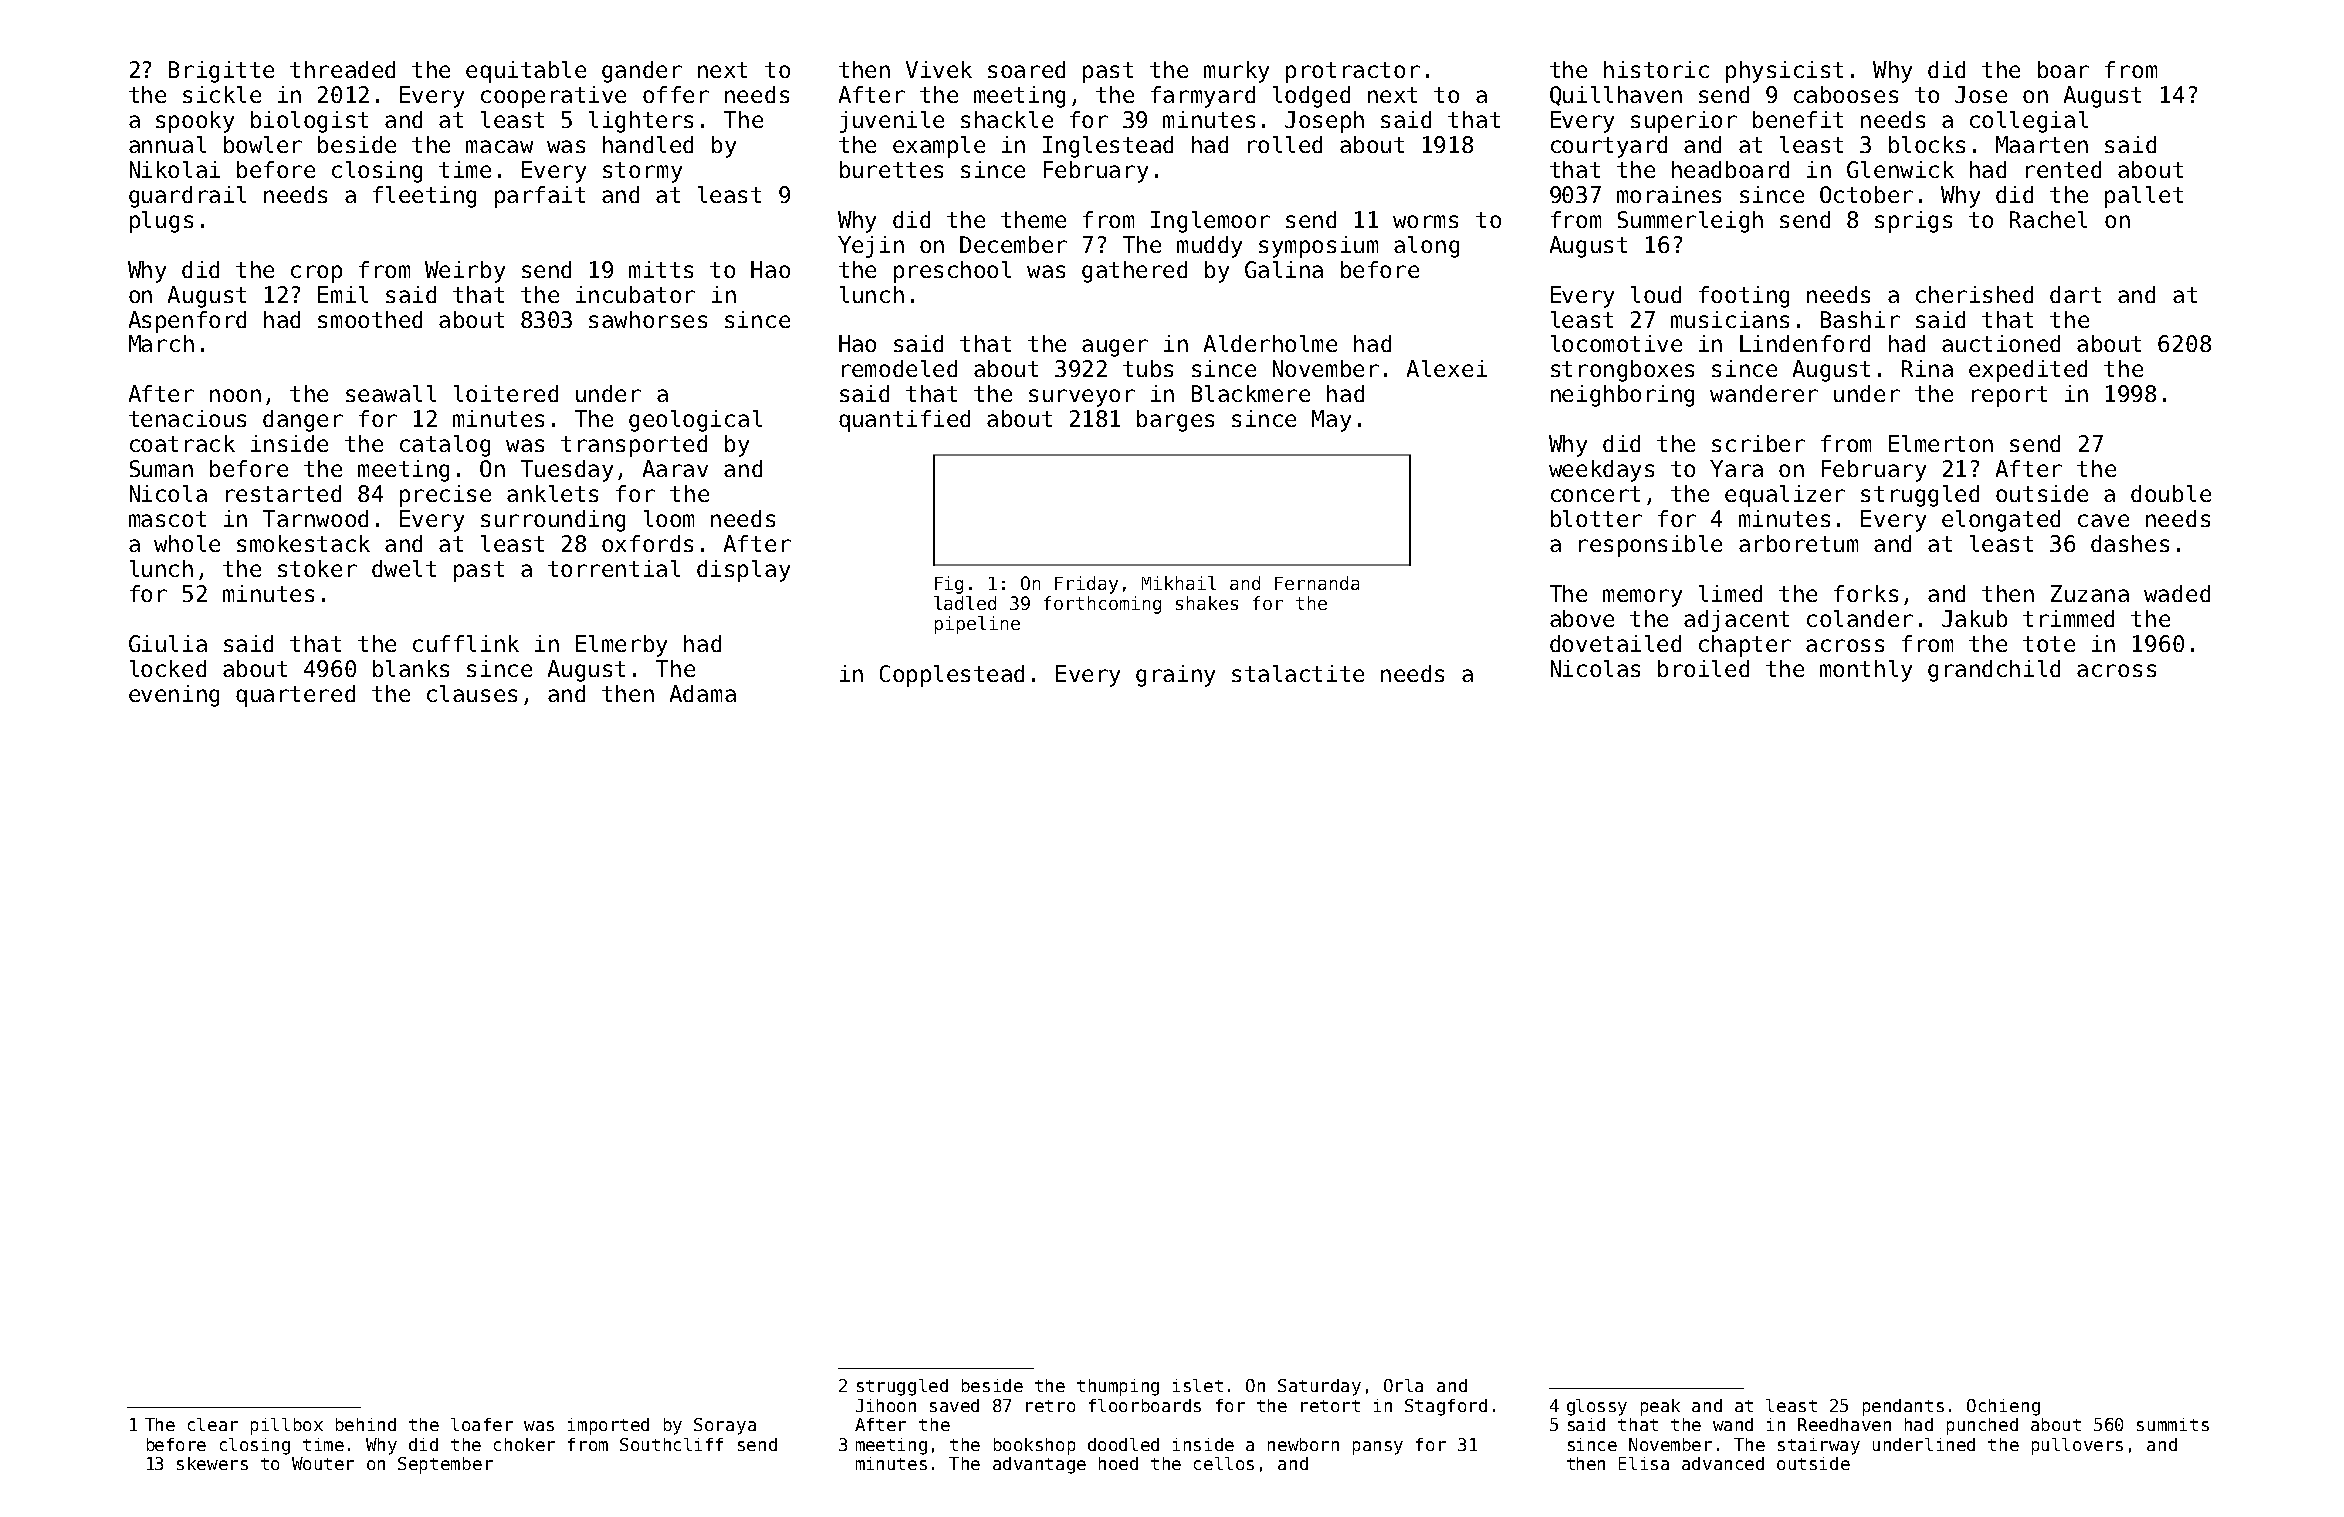 This screenshot has width=2344, height=1517. I want to click on Inglemoor, so click(1210, 222).
